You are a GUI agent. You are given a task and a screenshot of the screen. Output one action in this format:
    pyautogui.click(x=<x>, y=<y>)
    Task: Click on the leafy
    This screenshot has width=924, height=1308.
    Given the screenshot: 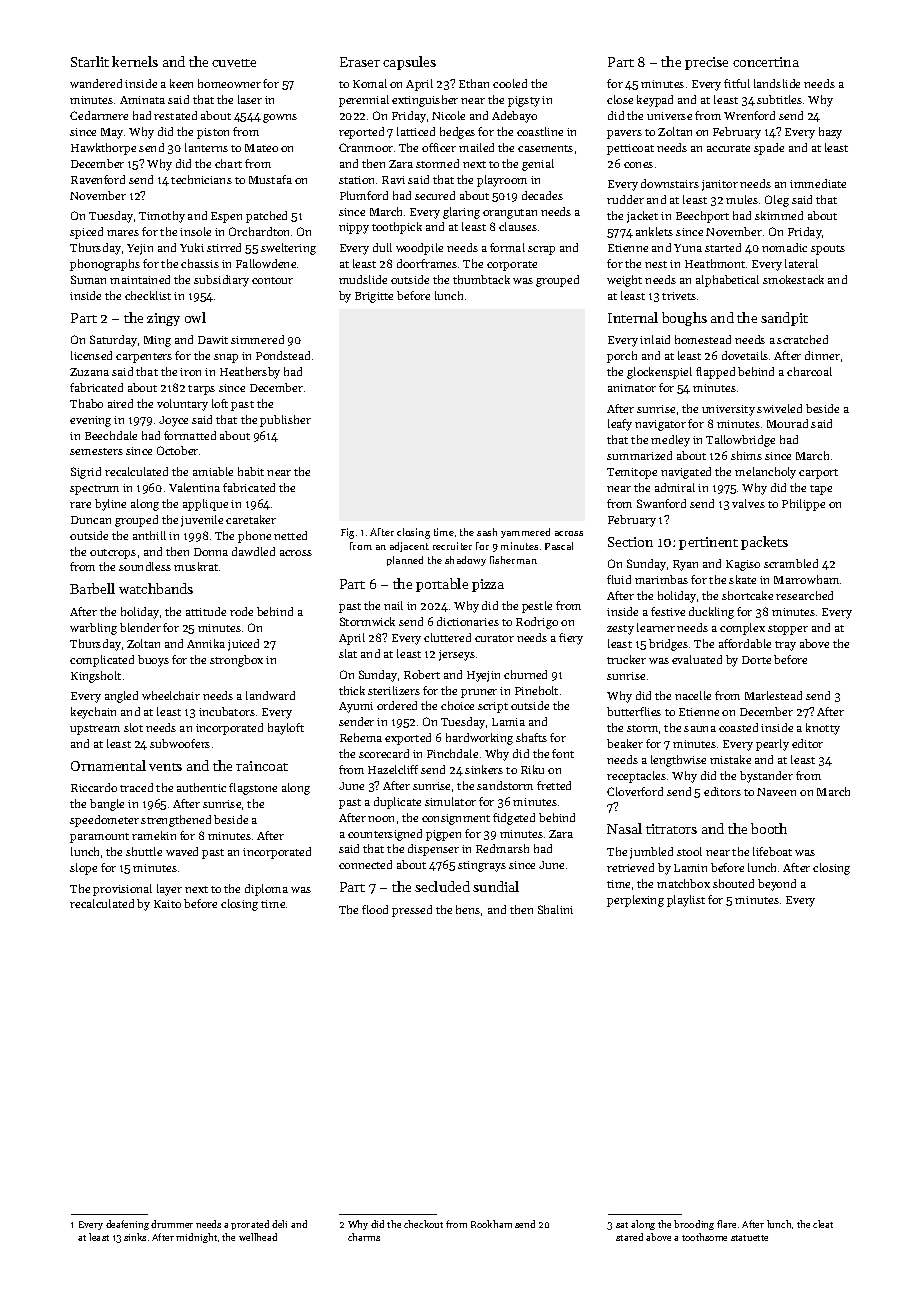 What is the action you would take?
    pyautogui.click(x=620, y=425)
